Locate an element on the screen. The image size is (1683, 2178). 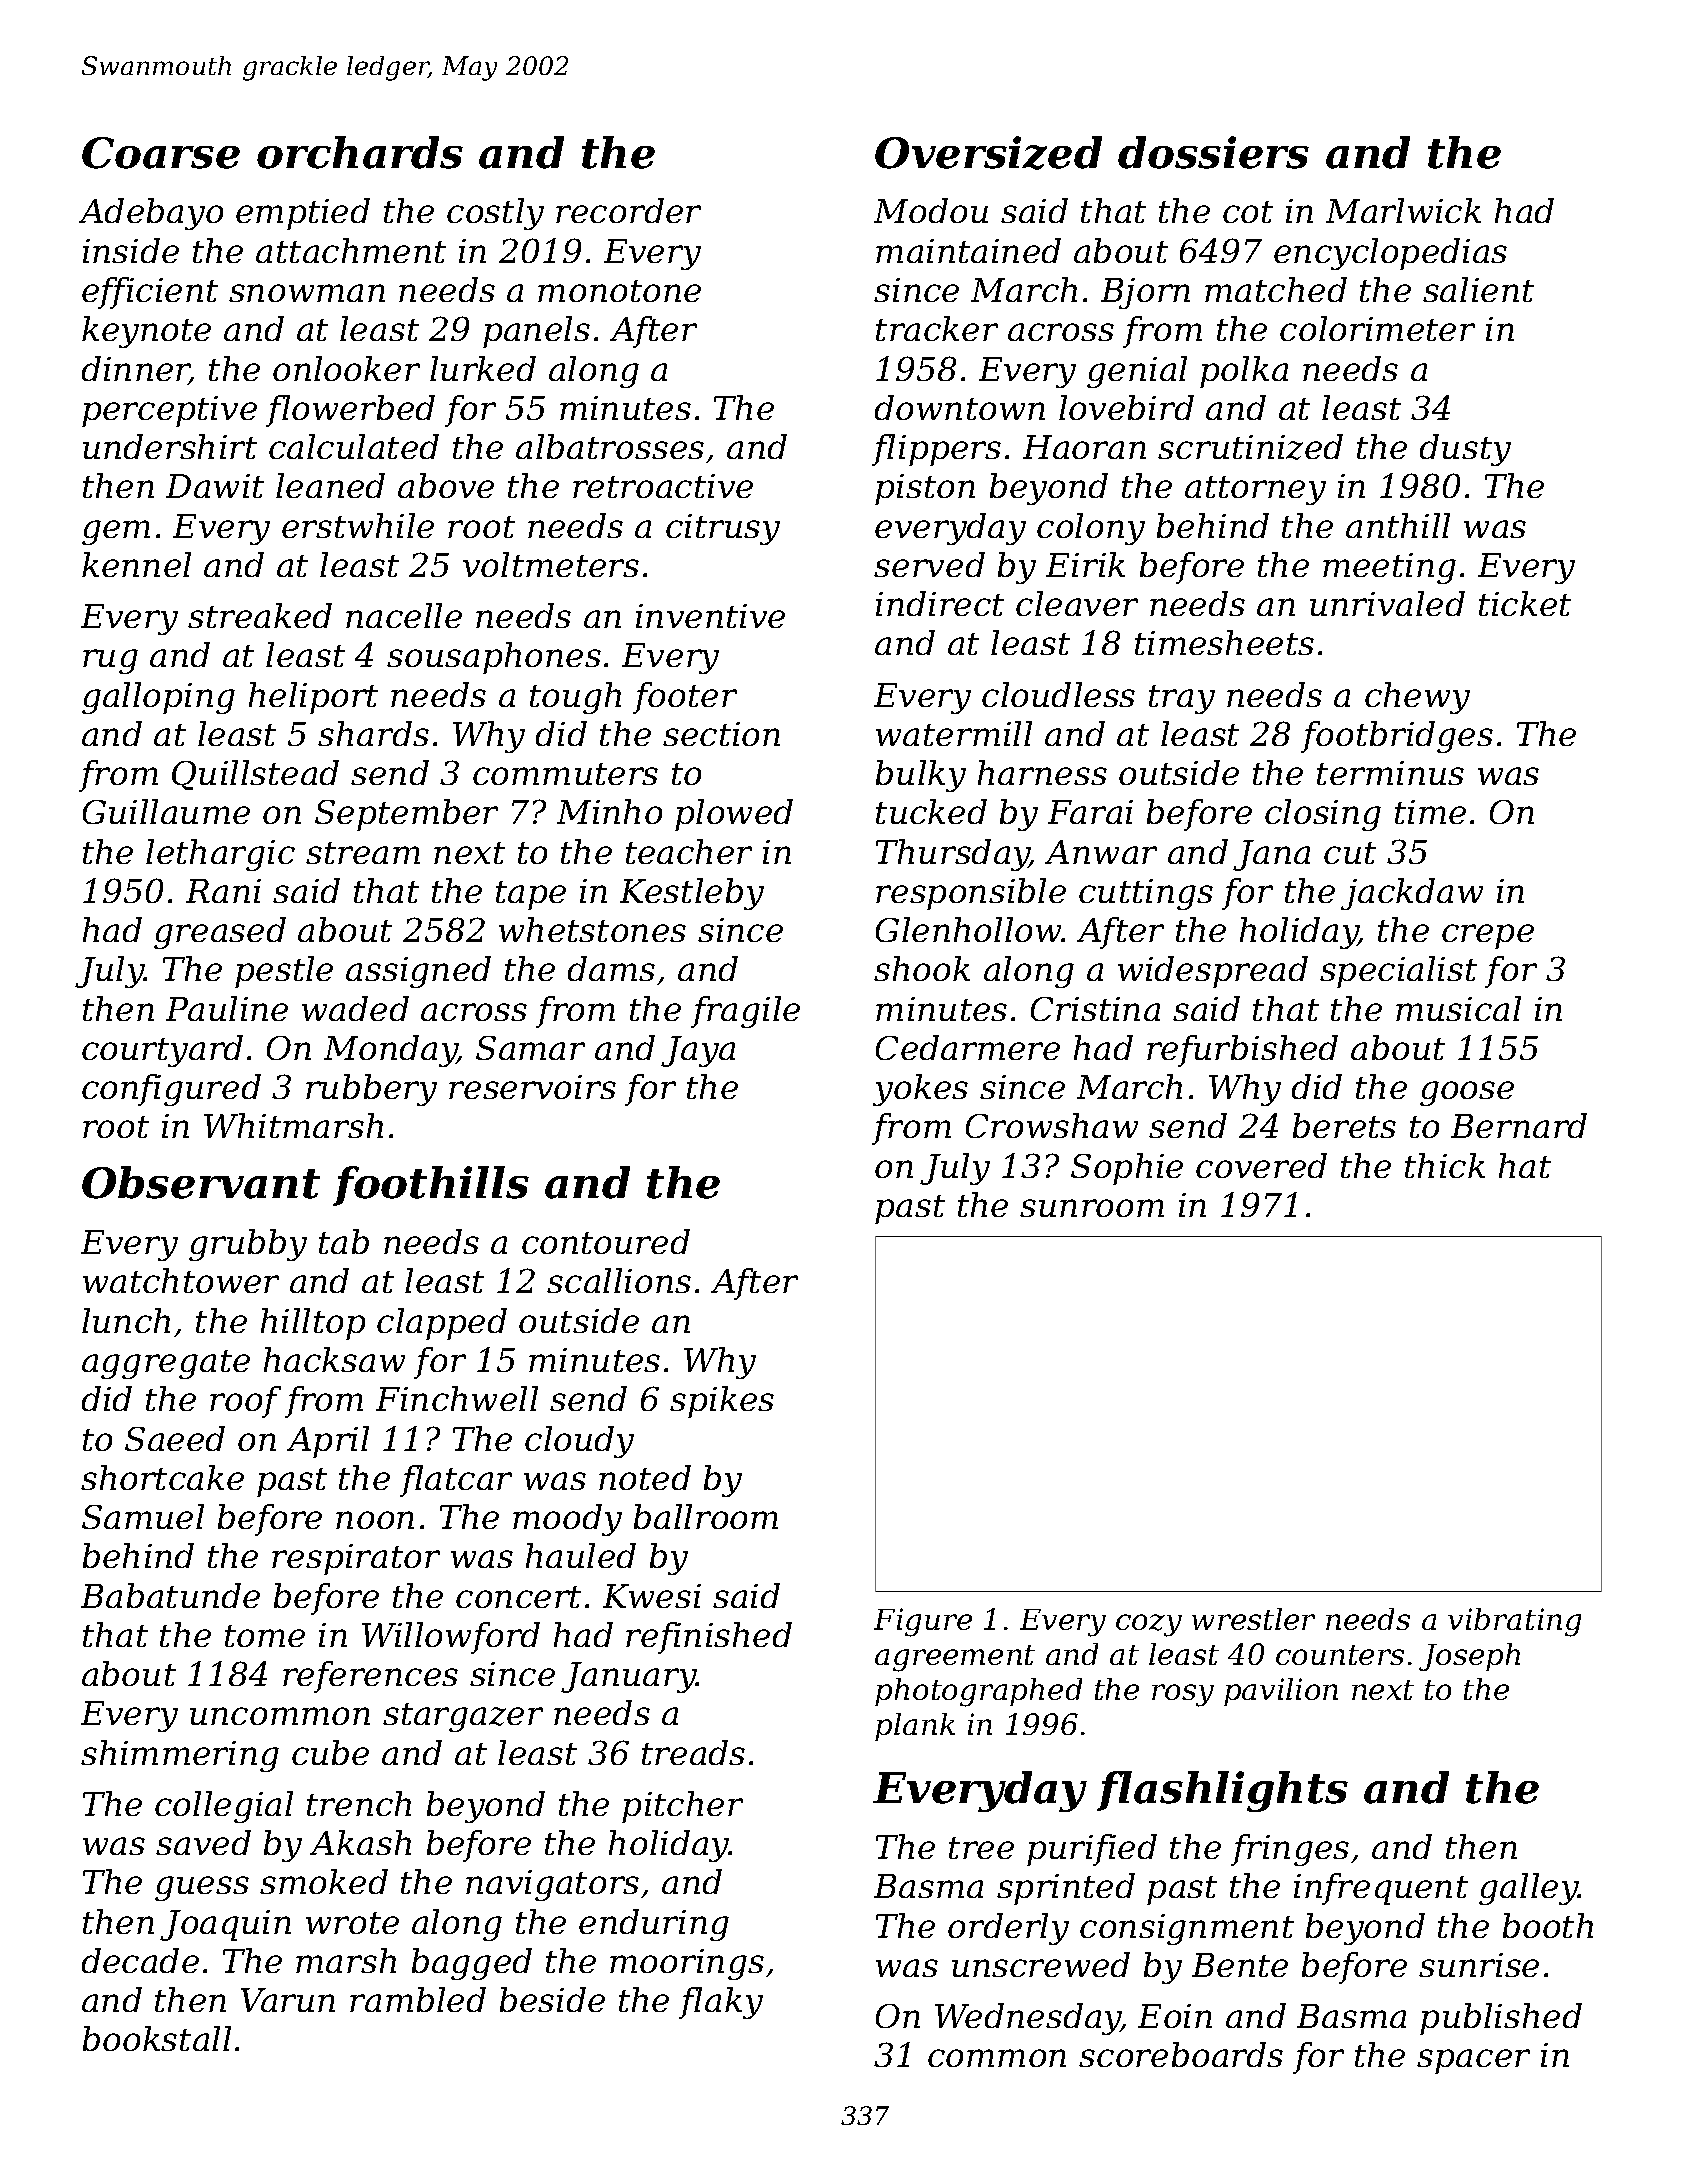
dossiers is located at coordinates (1213, 152).
